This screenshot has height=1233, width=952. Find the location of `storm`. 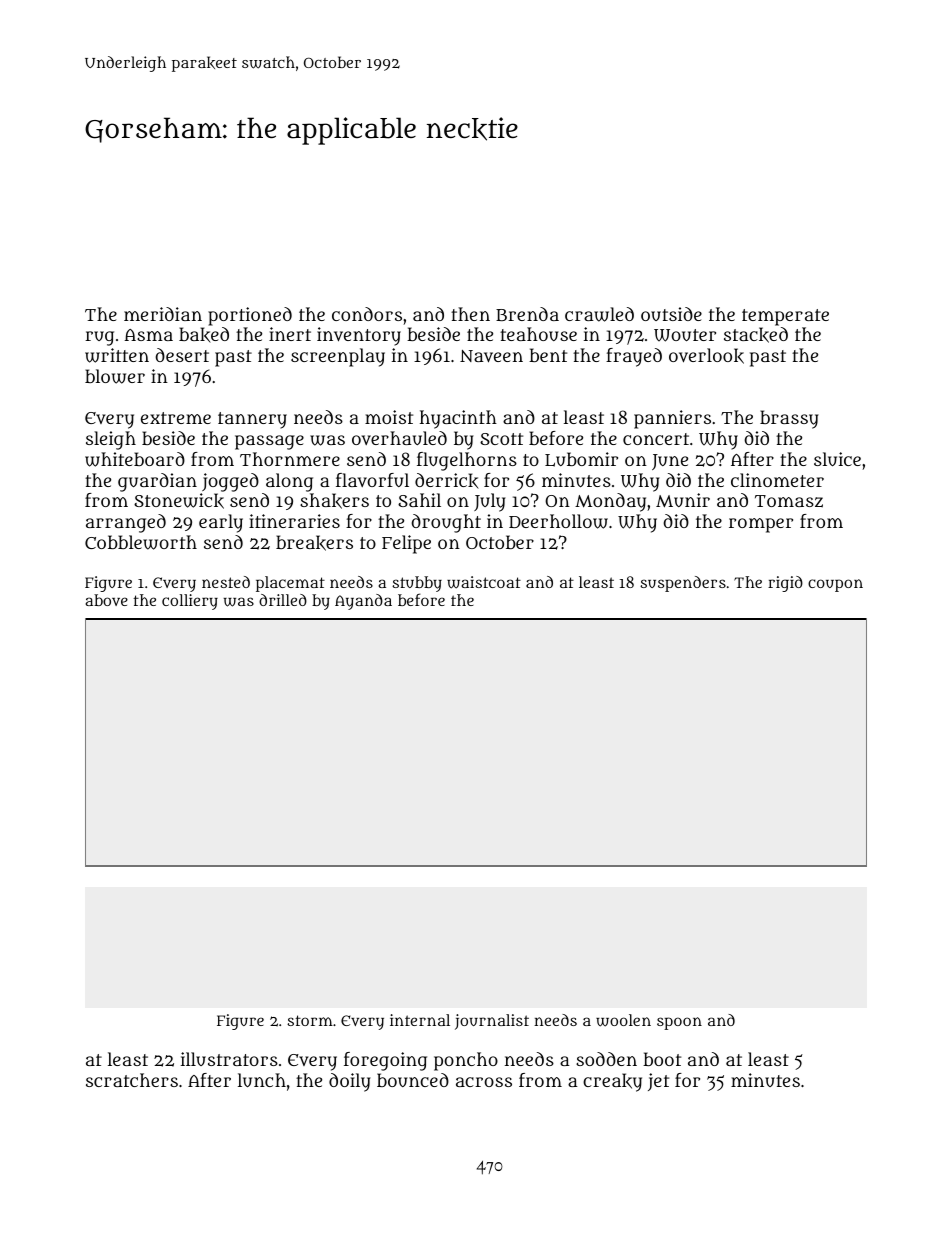

storm is located at coordinates (310, 1020).
